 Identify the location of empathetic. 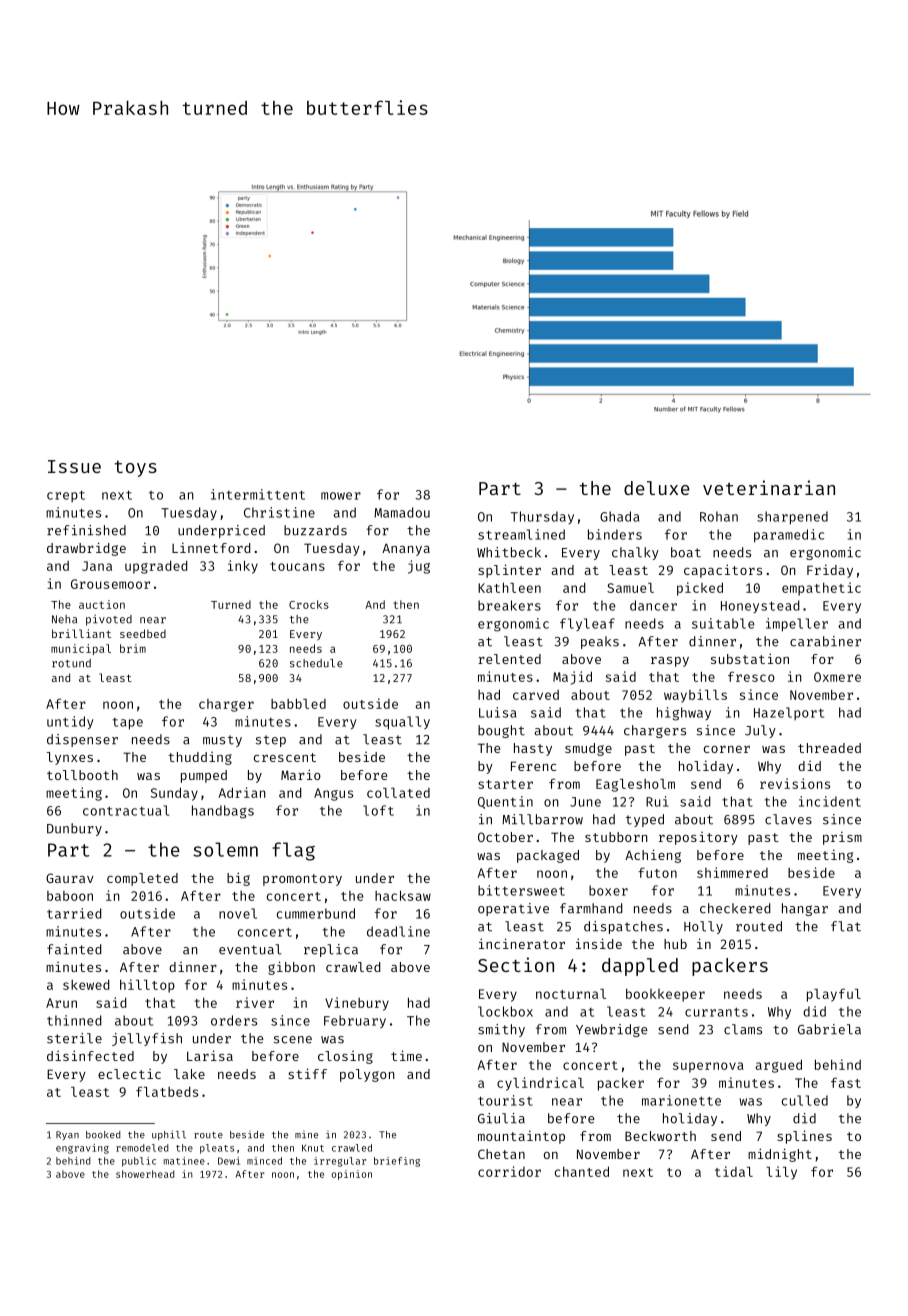
(821, 589).
